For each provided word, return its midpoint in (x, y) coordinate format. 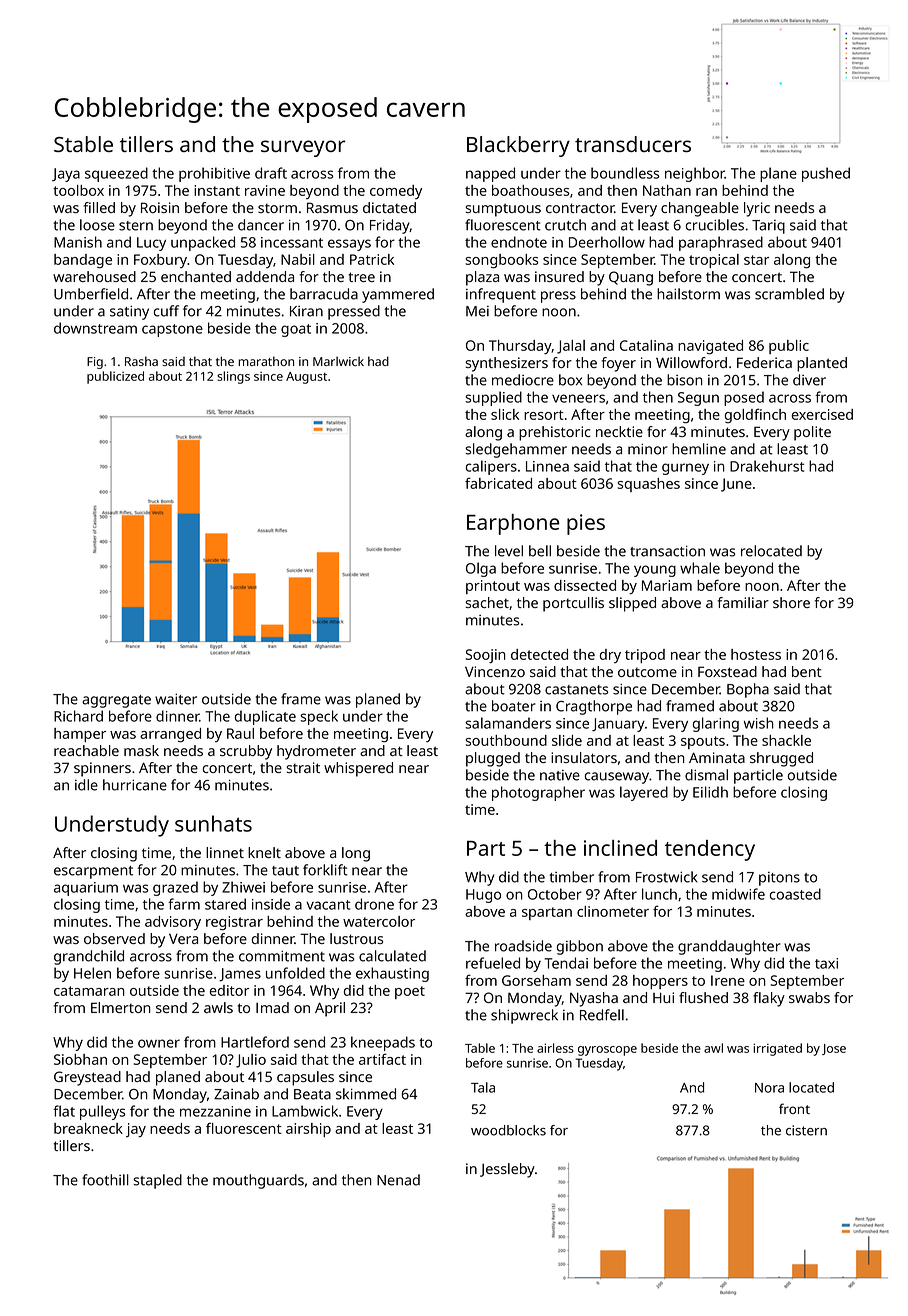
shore (791, 602)
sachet (487, 602)
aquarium (86, 889)
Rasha (141, 361)
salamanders (508, 723)
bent (807, 671)
